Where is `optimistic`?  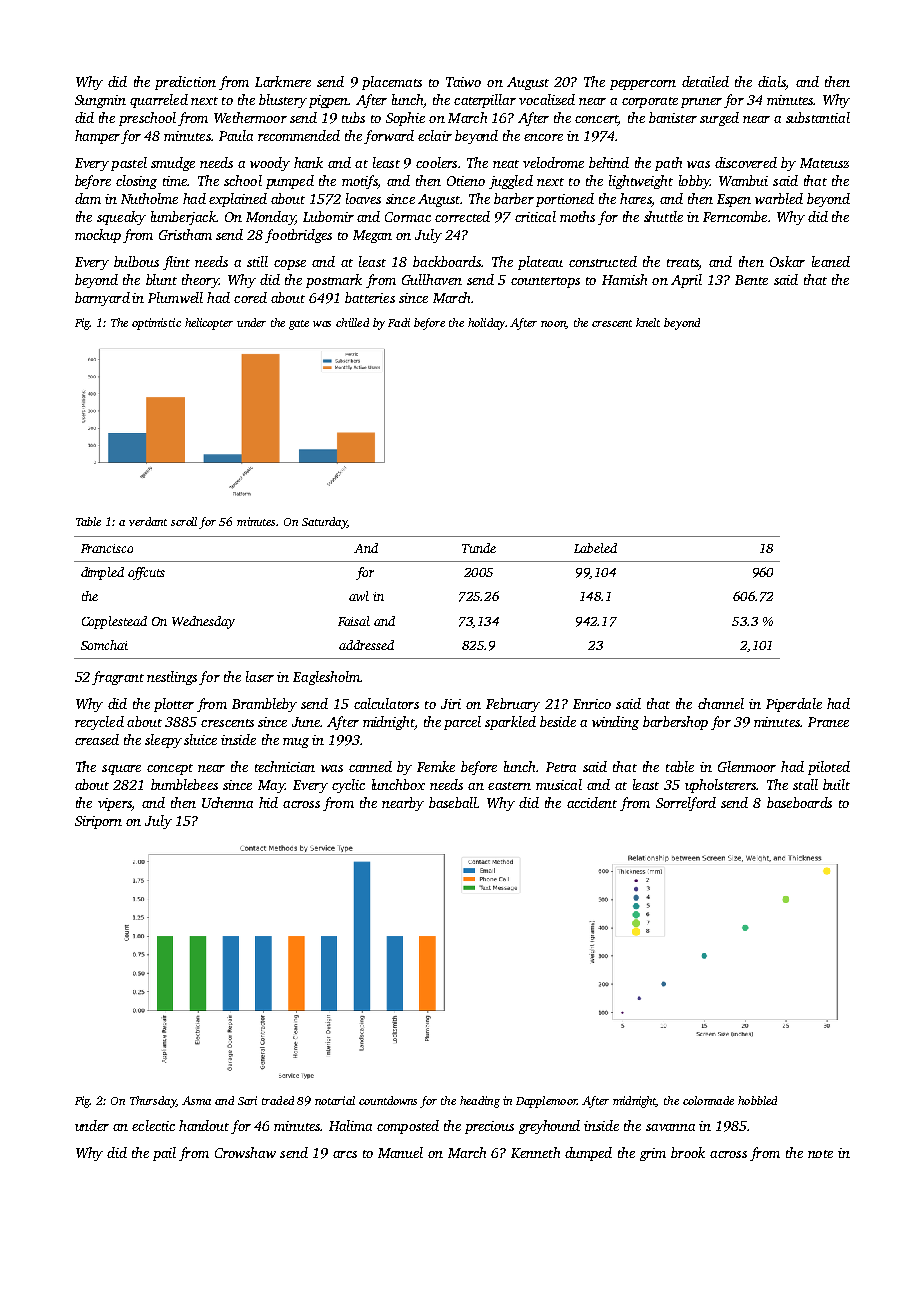 optimistic is located at coordinates (156, 324).
